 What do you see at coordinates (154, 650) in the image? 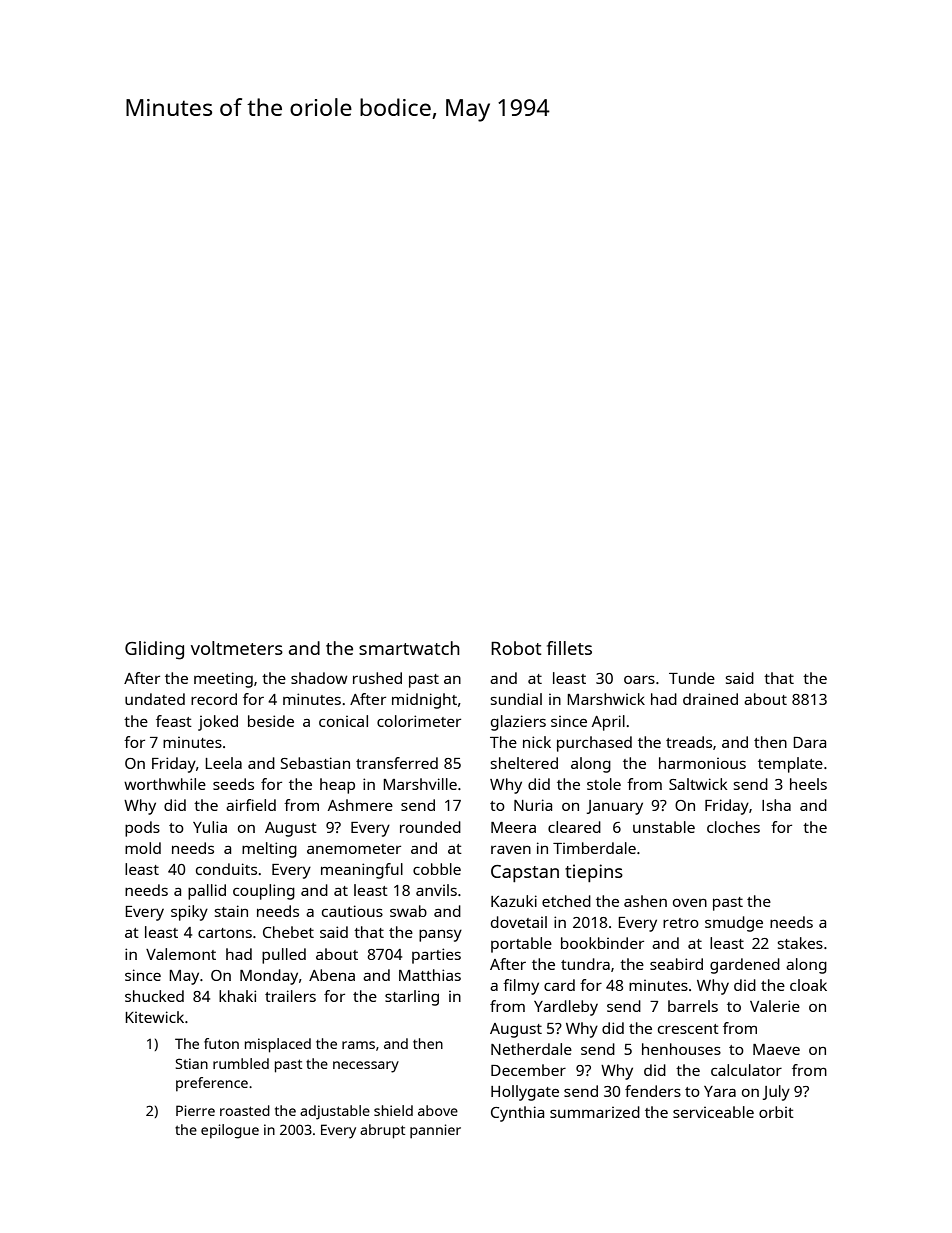
I see `Gliding` at bounding box center [154, 650].
